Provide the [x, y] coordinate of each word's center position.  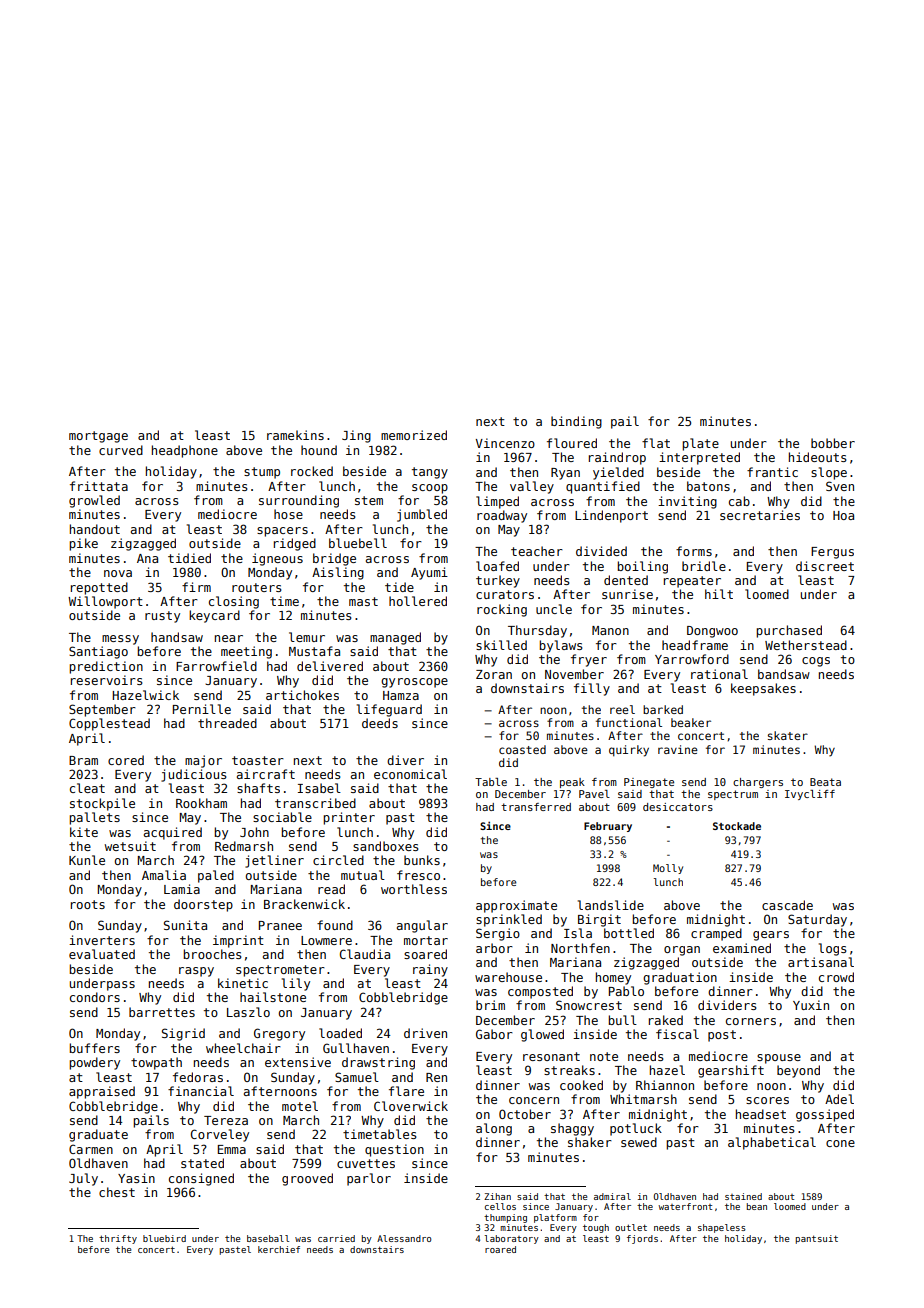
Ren [436, 1077]
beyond [798, 1071]
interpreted [699, 458]
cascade [787, 905]
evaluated [102, 954]
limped [497, 502]
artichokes [302, 695]
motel [300, 1106]
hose [288, 514]
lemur [307, 637]
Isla [578, 933]
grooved [307, 1179]
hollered [418, 601]
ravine [678, 749]
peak [572, 783]
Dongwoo [712, 632]
